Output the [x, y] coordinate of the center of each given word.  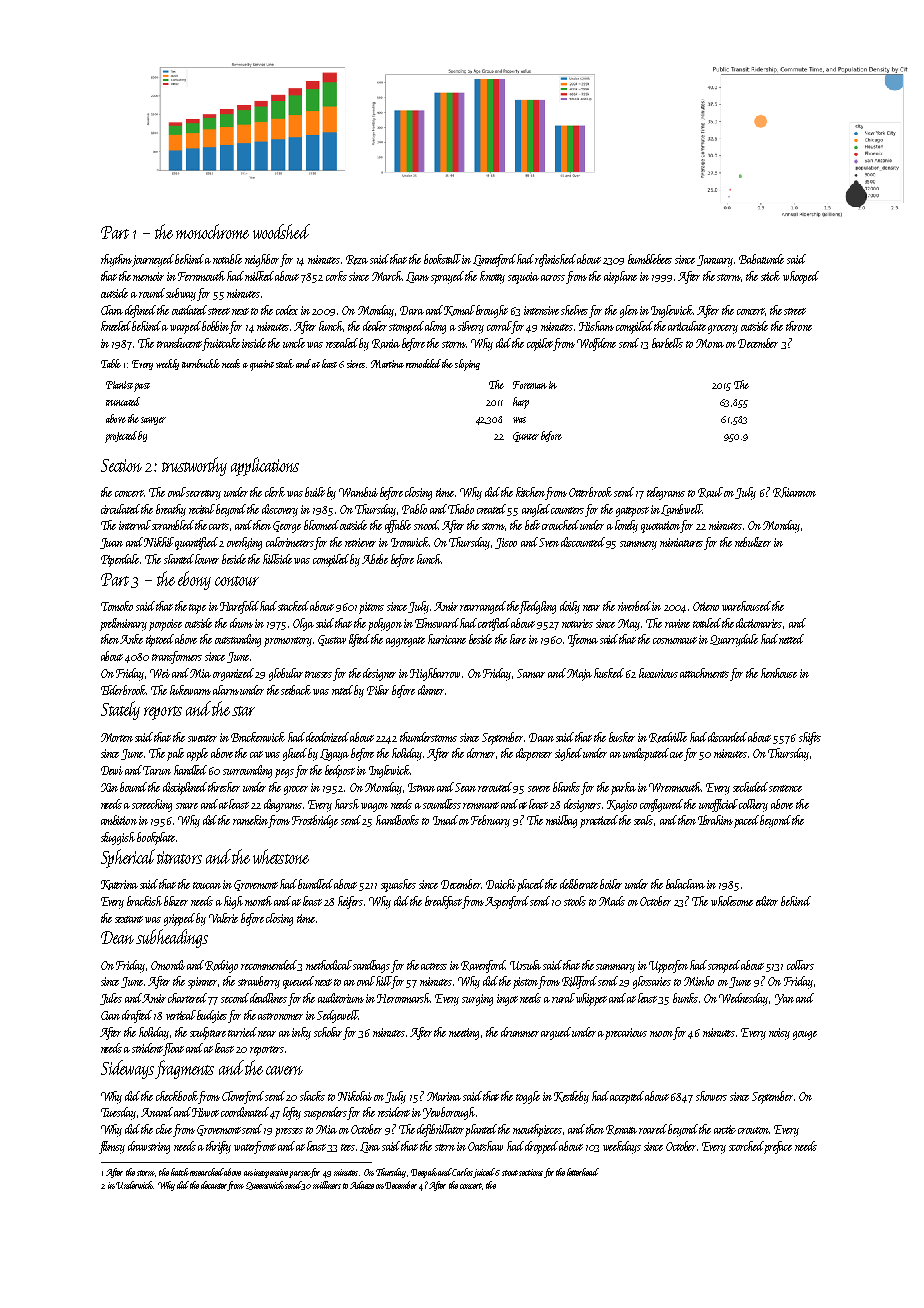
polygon [385, 624]
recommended [269, 965]
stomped [406, 327]
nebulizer [753, 542]
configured [661, 805]
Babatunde [761, 259]
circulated [121, 509]
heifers [350, 902]
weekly [167, 364]
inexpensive [271, 1173]
